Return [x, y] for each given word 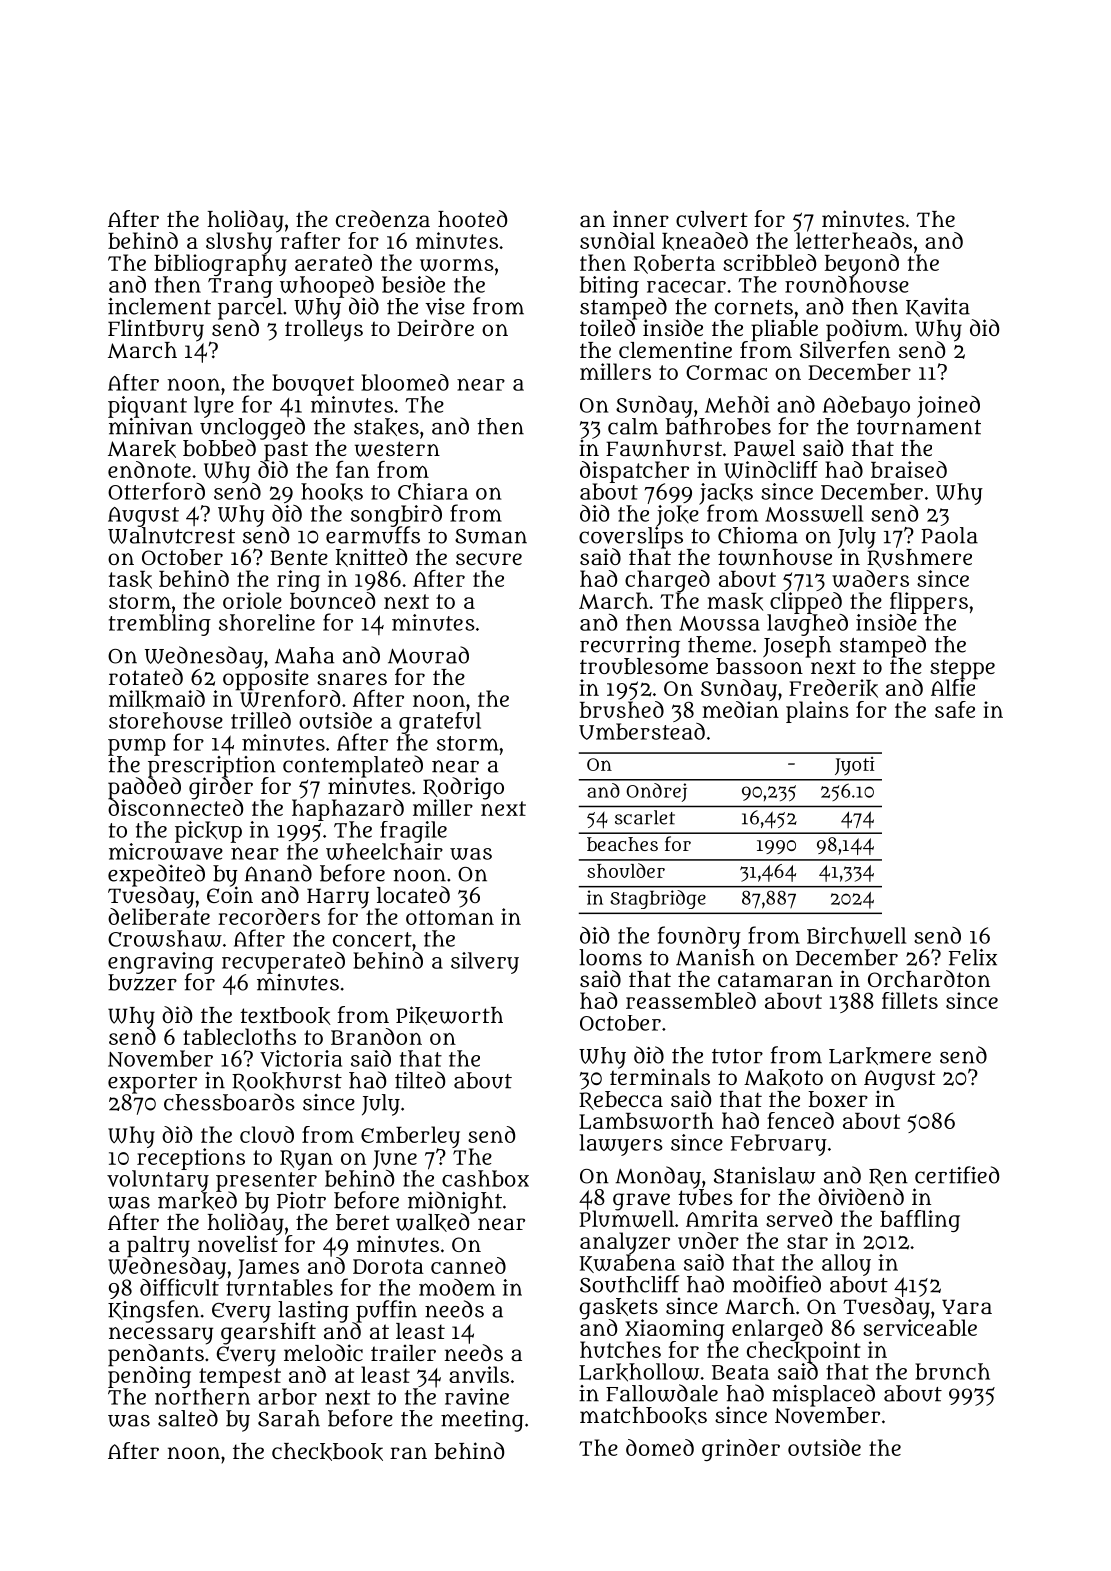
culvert [712, 219]
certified [957, 1175]
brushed [622, 709]
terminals [660, 1077]
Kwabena [627, 1263]
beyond [862, 265]
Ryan [306, 1160]
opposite [266, 679]
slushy [239, 243]
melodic [323, 1352]
